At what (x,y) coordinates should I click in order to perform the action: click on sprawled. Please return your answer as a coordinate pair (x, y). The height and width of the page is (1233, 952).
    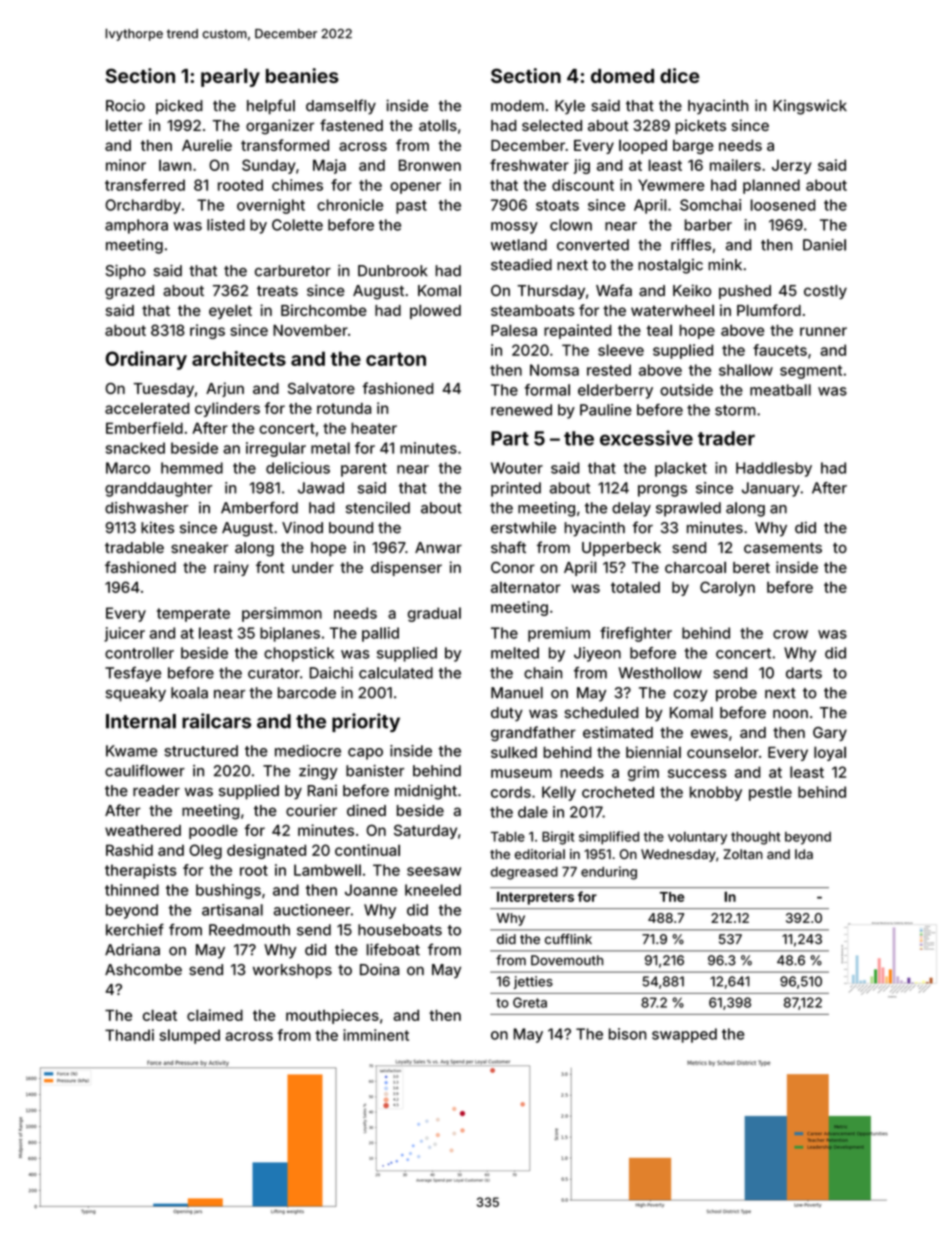
    Looking at the image, I should click on (688, 509).
